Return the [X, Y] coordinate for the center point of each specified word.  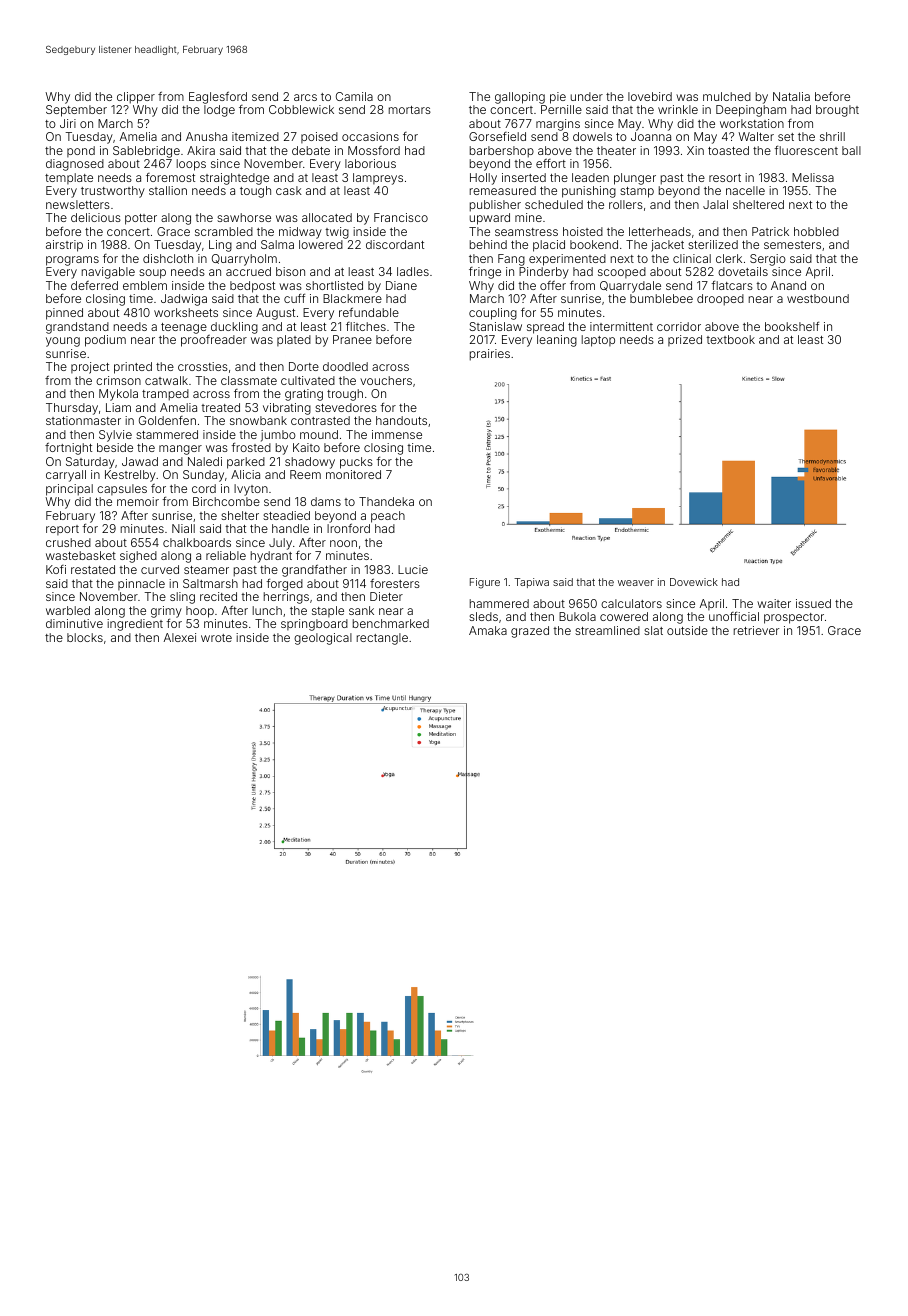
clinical [692, 258]
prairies [490, 355]
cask [289, 190]
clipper [136, 98]
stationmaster [83, 420]
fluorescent [806, 150]
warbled [68, 610]
